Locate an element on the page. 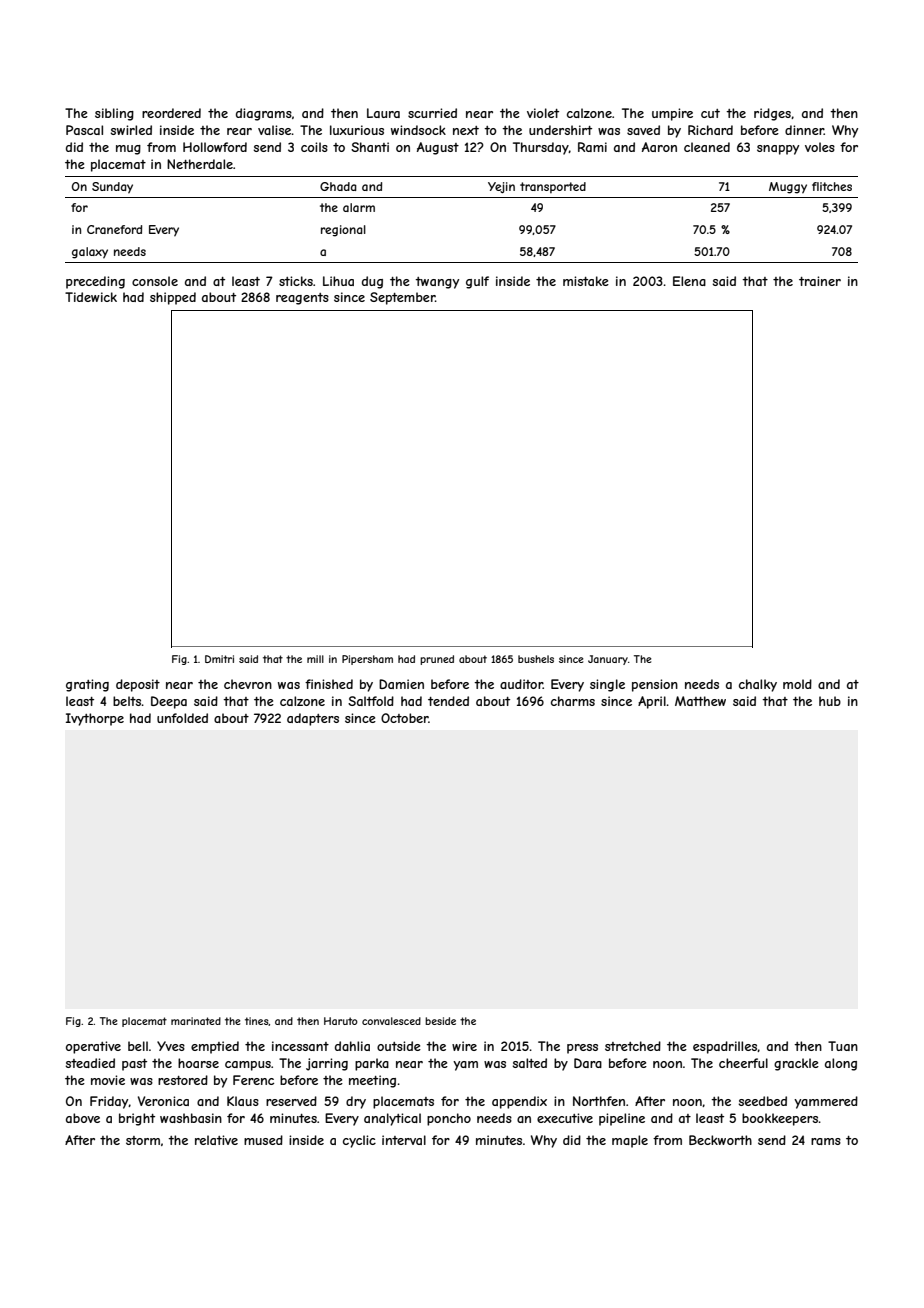 The width and height of the page is (924, 1308). single is located at coordinates (607, 685).
